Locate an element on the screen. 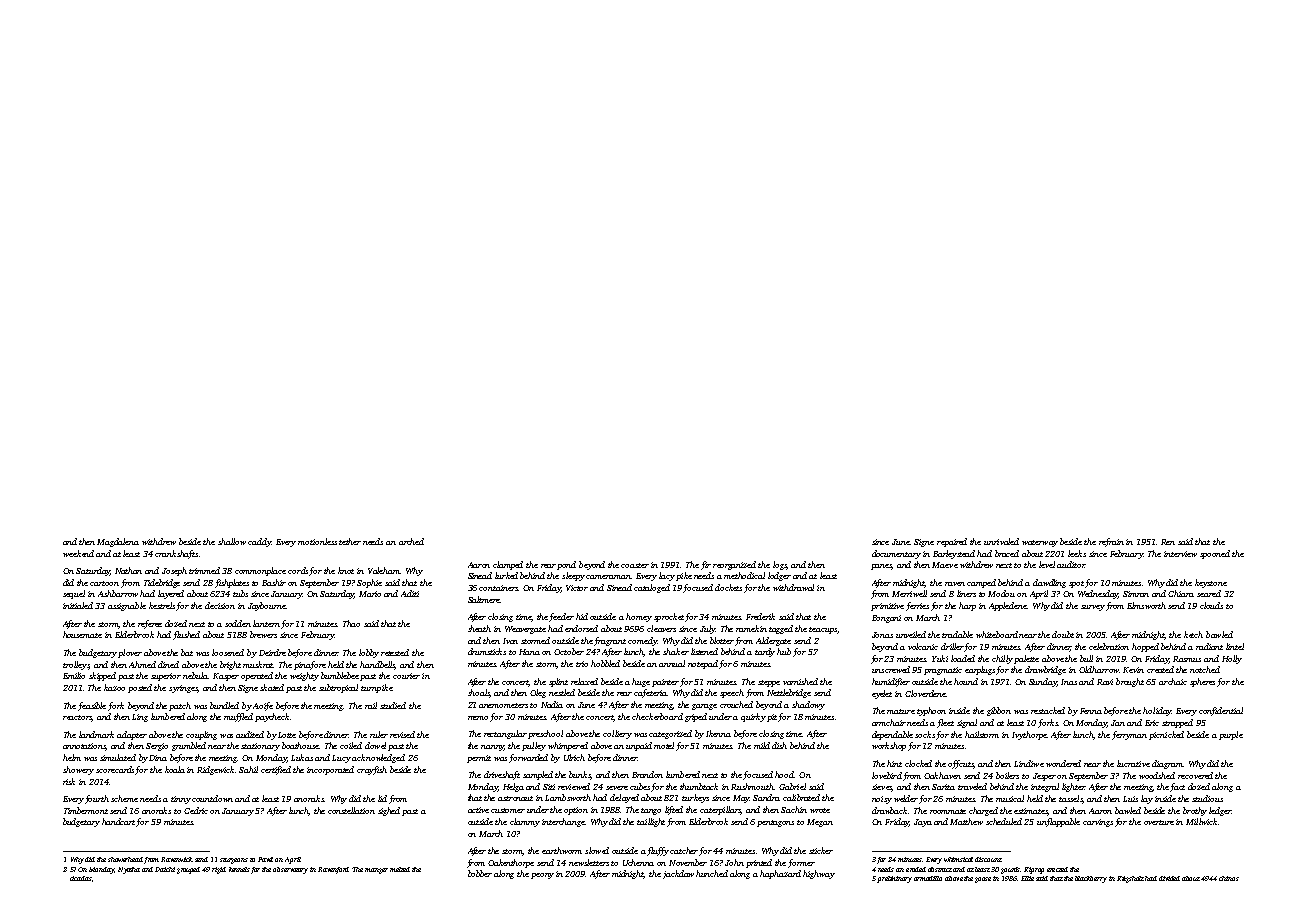  fragrant is located at coordinates (610, 641).
